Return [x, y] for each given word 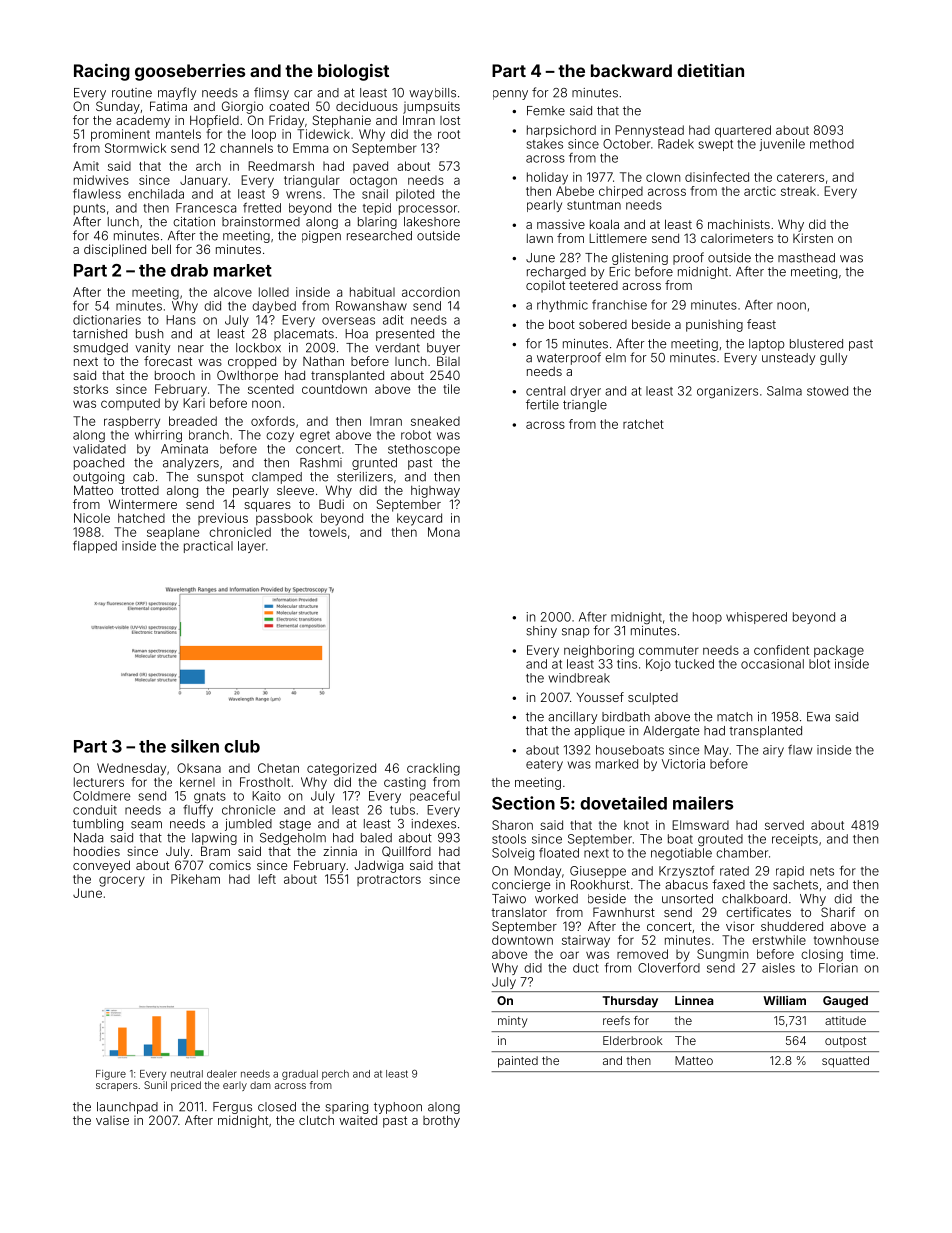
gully [833, 359]
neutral [187, 1074]
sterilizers [365, 477]
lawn [540, 238]
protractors [389, 880]
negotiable [681, 854]
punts [89, 209]
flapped [95, 547]
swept [715, 145]
